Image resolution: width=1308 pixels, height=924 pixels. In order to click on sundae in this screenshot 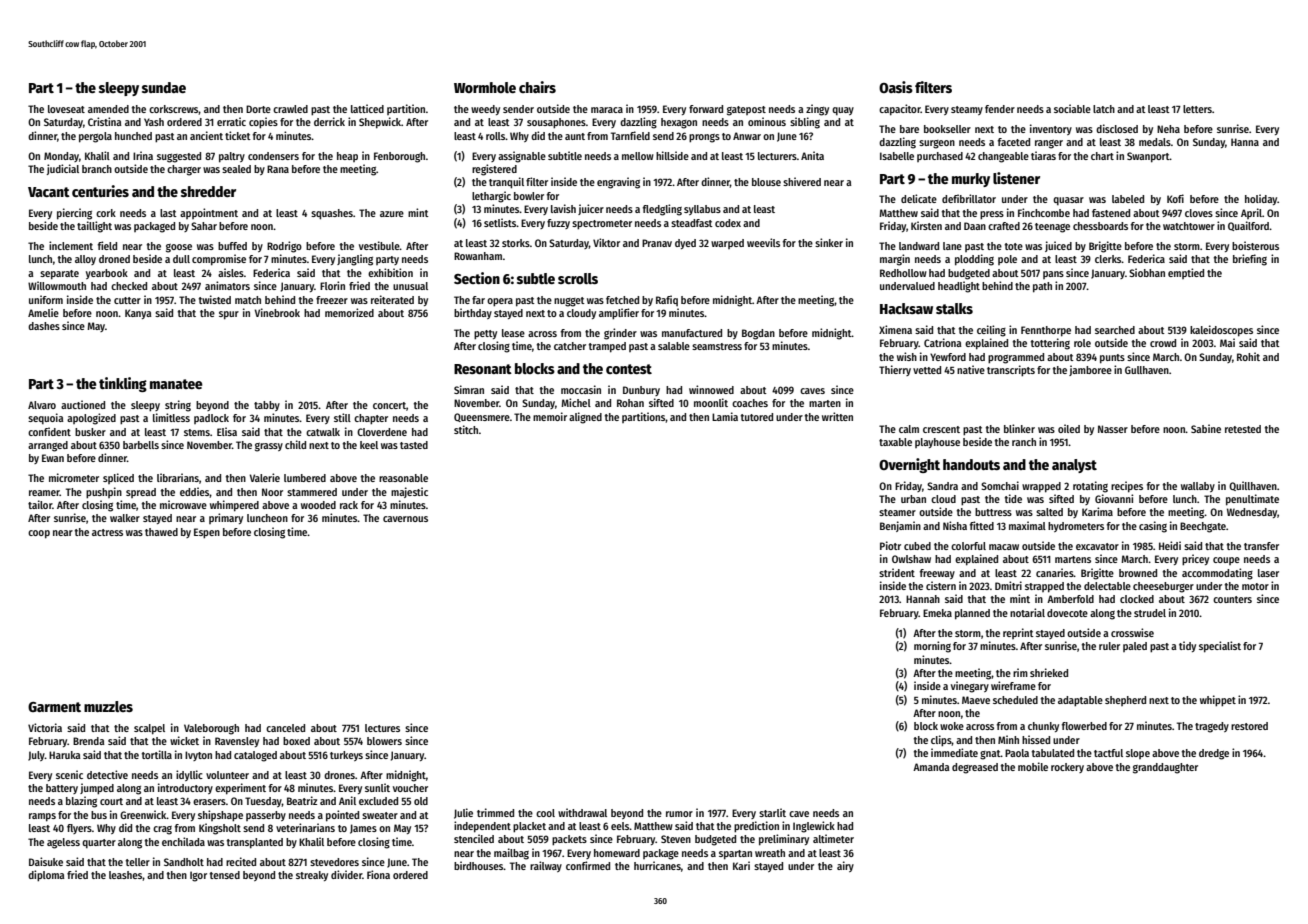, I will do `click(164, 87)`.
